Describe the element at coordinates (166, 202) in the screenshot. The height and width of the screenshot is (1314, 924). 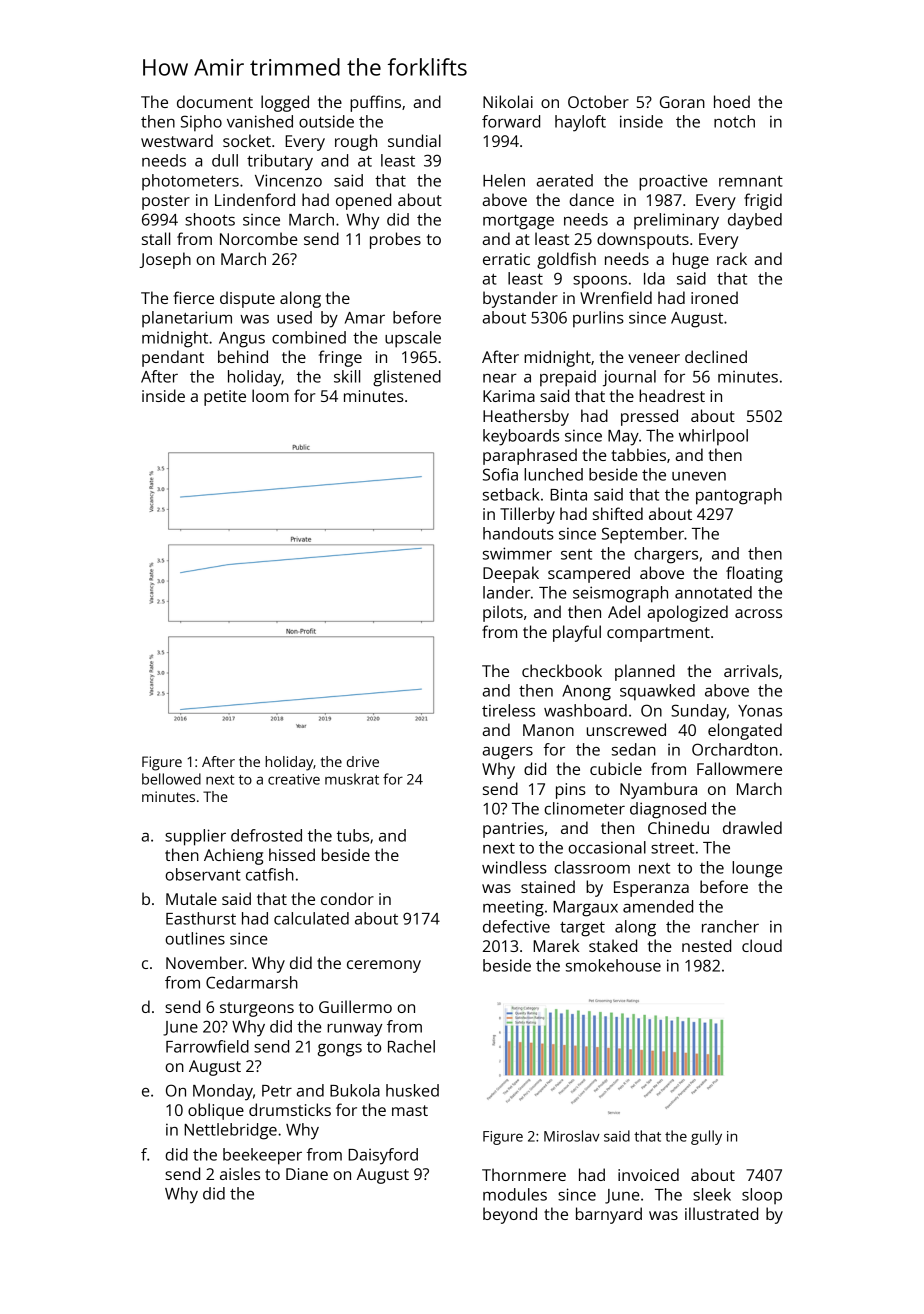
I see `poster` at that location.
